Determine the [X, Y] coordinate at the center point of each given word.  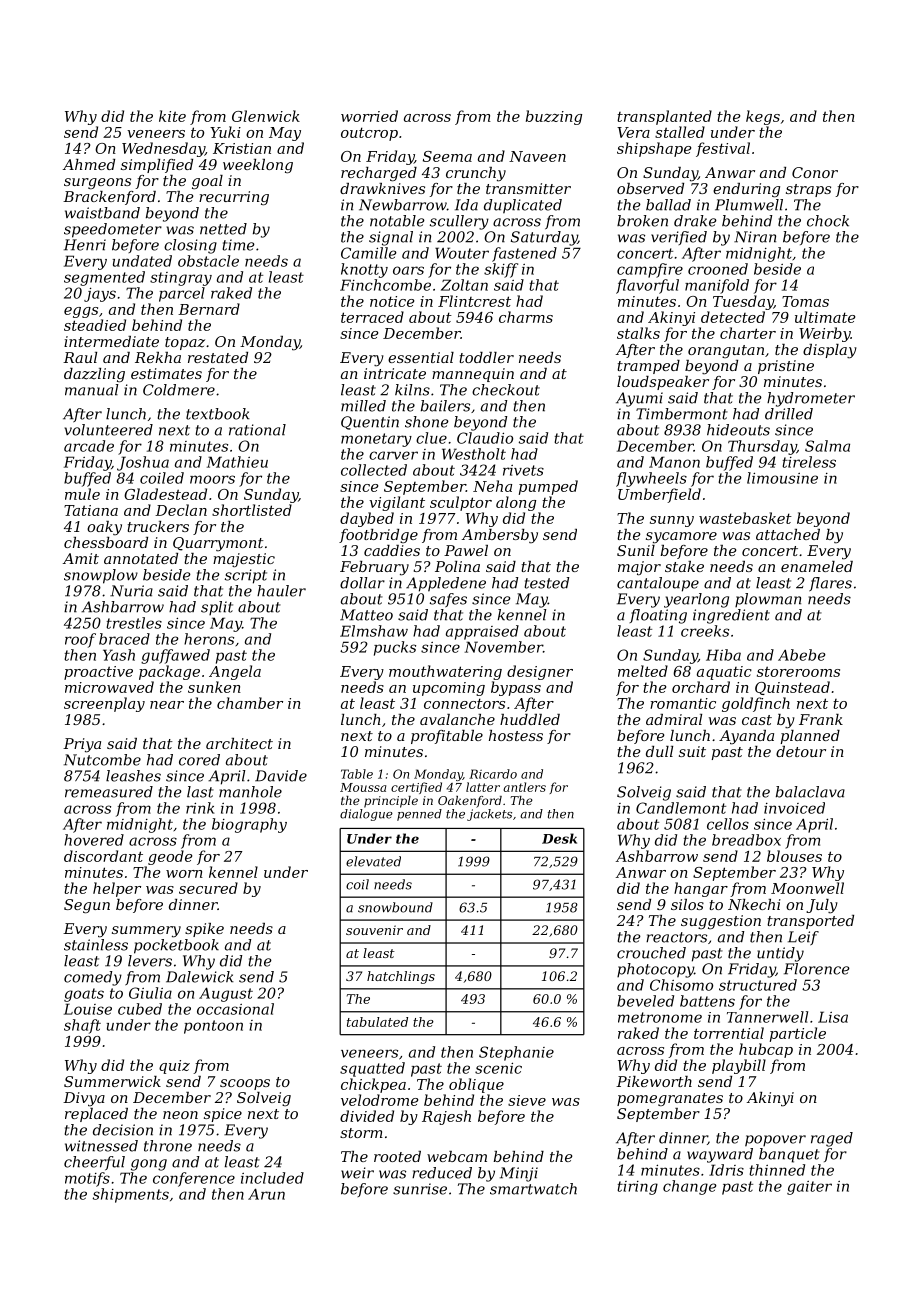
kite [172, 116]
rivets [523, 470]
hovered [94, 840]
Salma [827, 446]
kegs [763, 117]
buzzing [554, 117]
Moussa [363, 787]
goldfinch [756, 704]
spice [223, 1115]
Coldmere [179, 390]
